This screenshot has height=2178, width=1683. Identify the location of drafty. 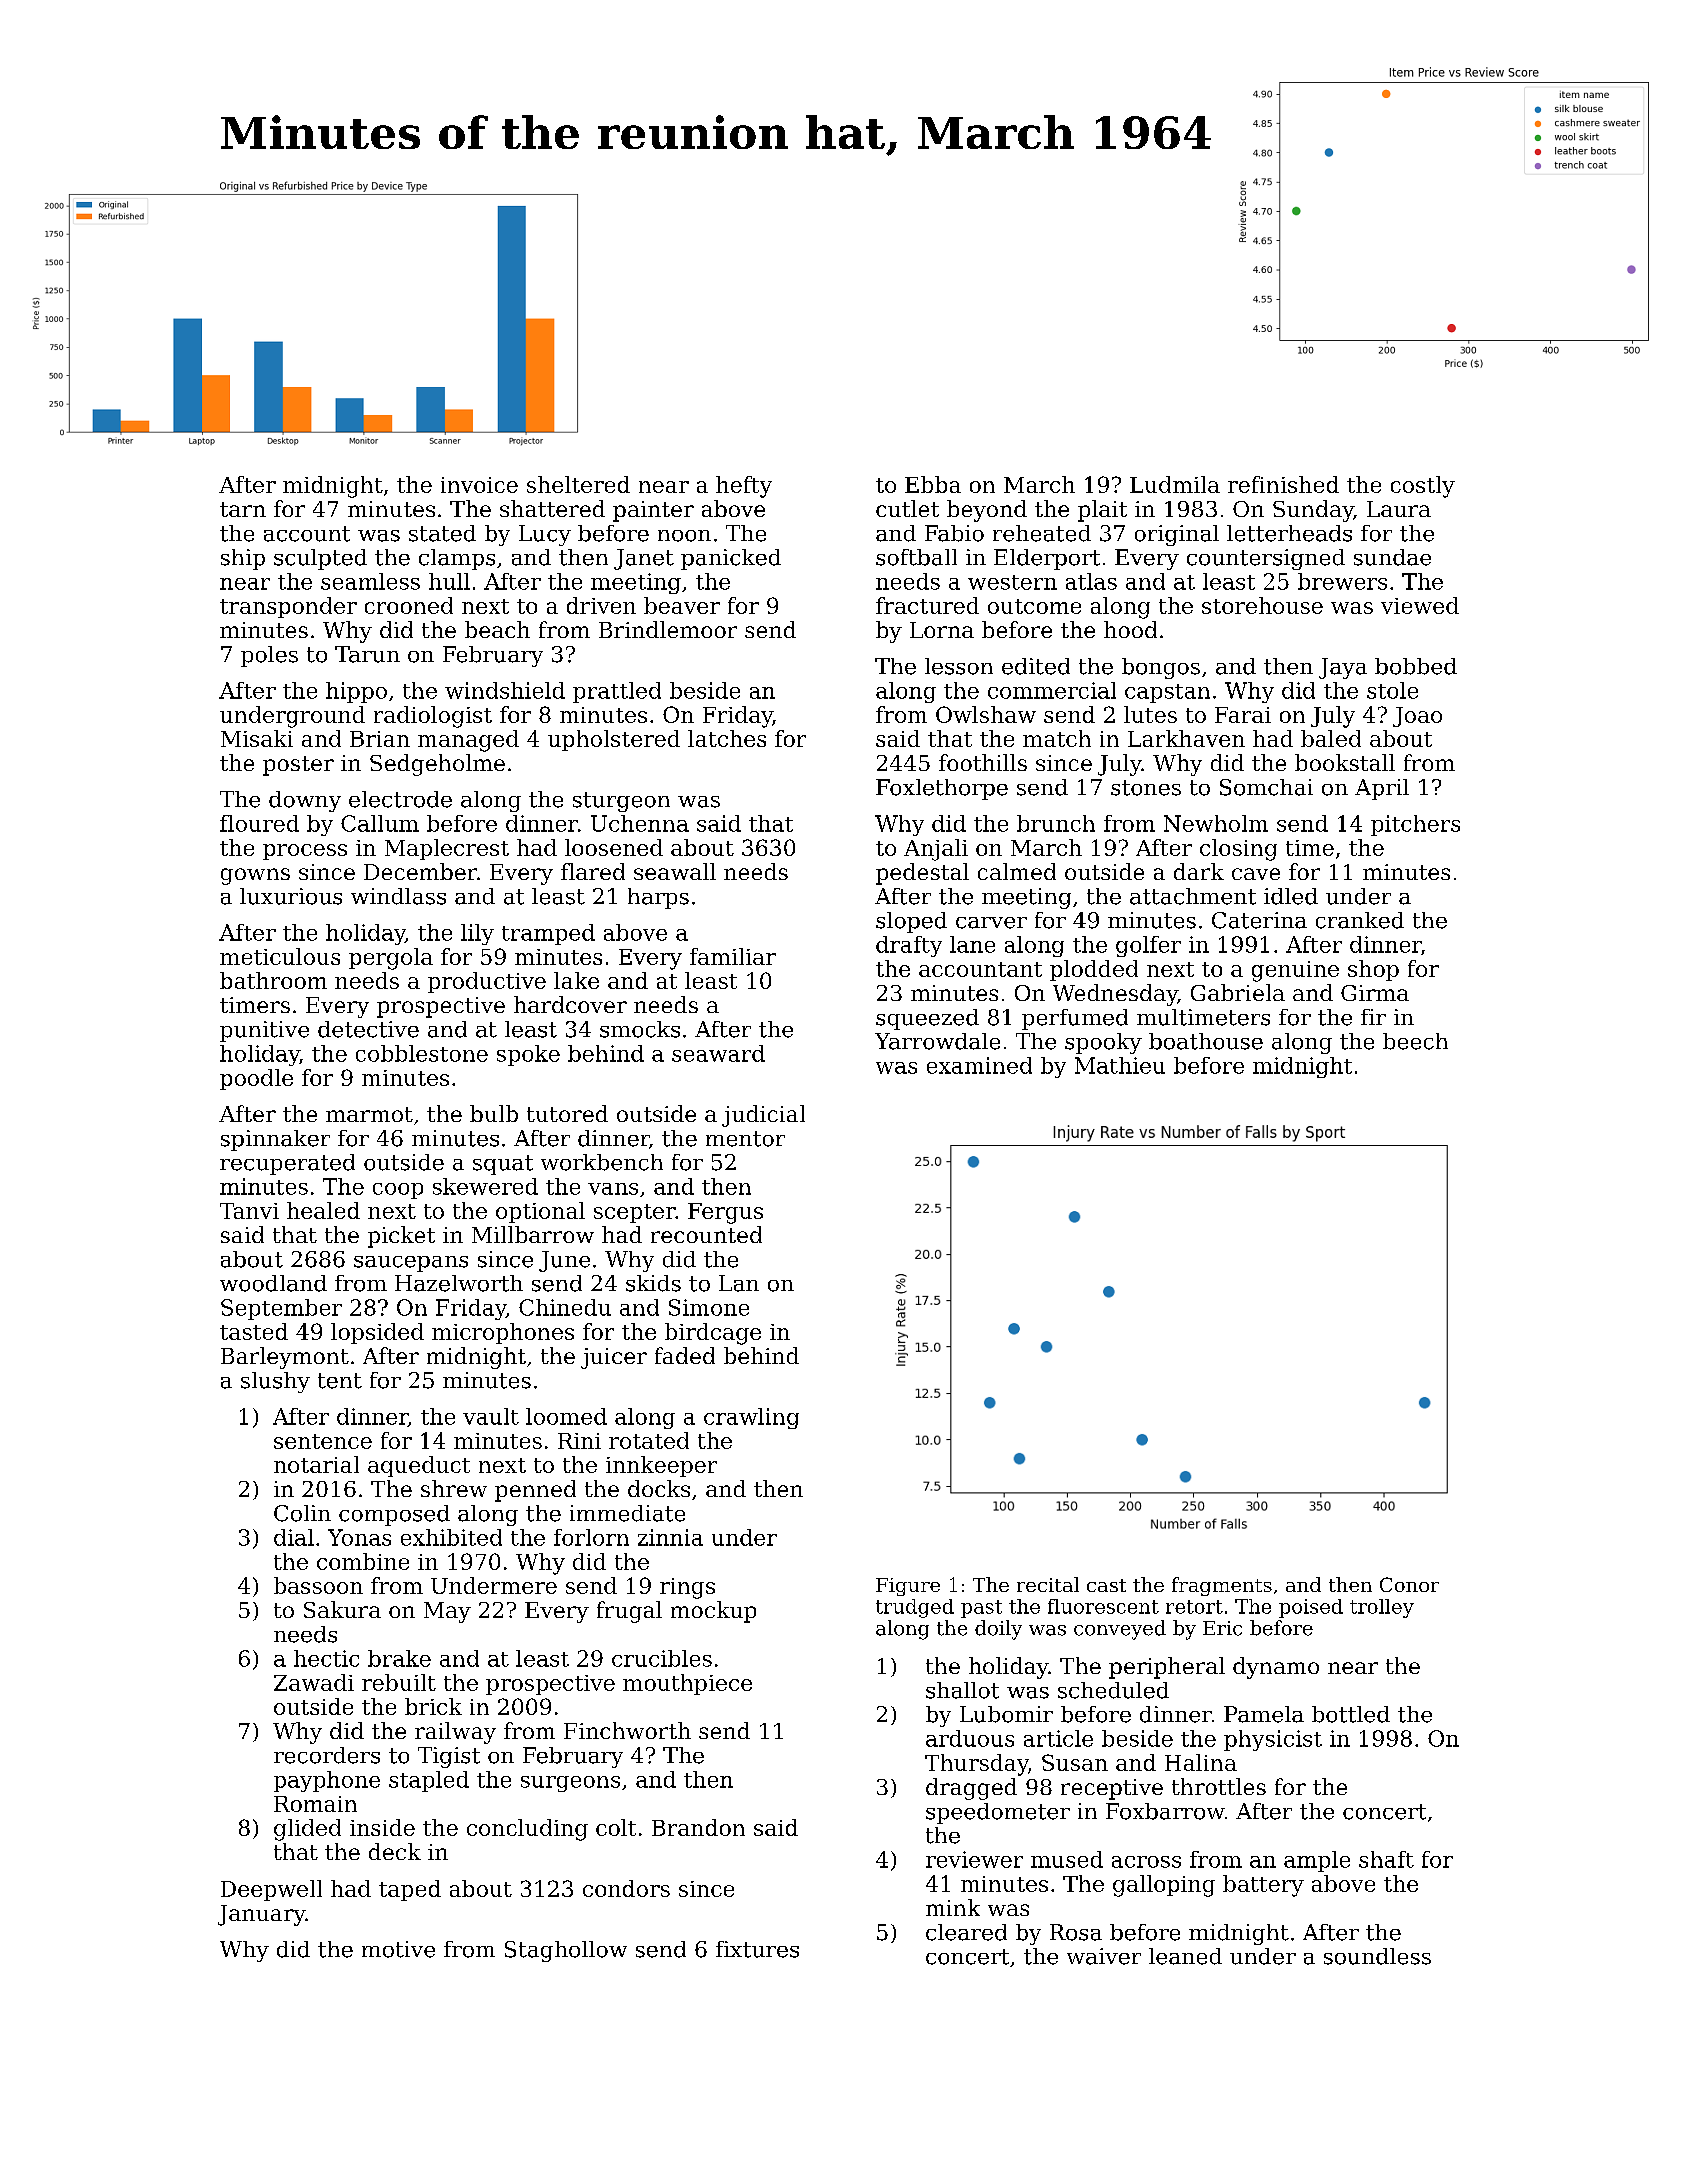
(909, 946).
